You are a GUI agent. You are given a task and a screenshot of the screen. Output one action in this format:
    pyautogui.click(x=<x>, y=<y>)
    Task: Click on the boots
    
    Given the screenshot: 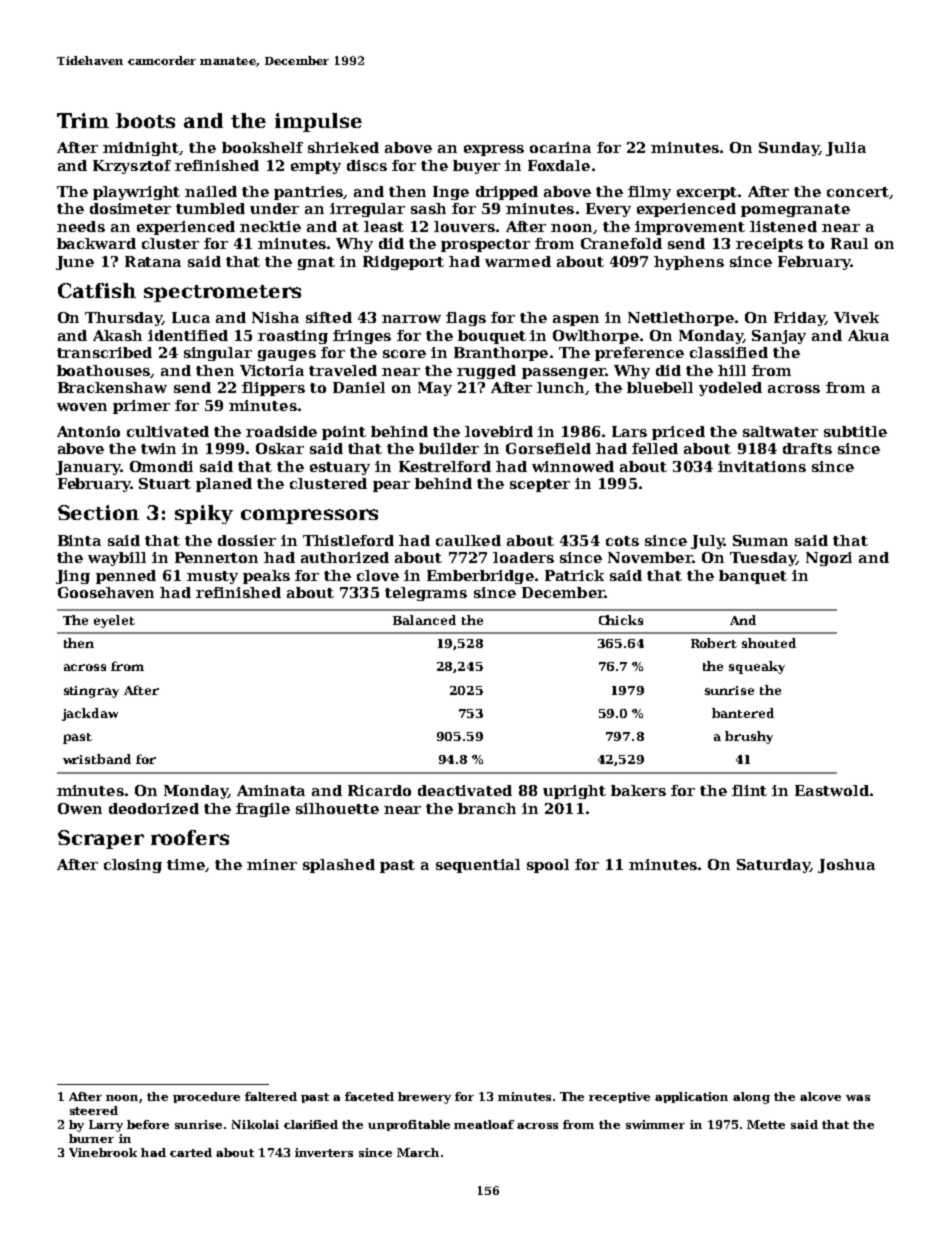 What is the action you would take?
    pyautogui.click(x=145, y=120)
